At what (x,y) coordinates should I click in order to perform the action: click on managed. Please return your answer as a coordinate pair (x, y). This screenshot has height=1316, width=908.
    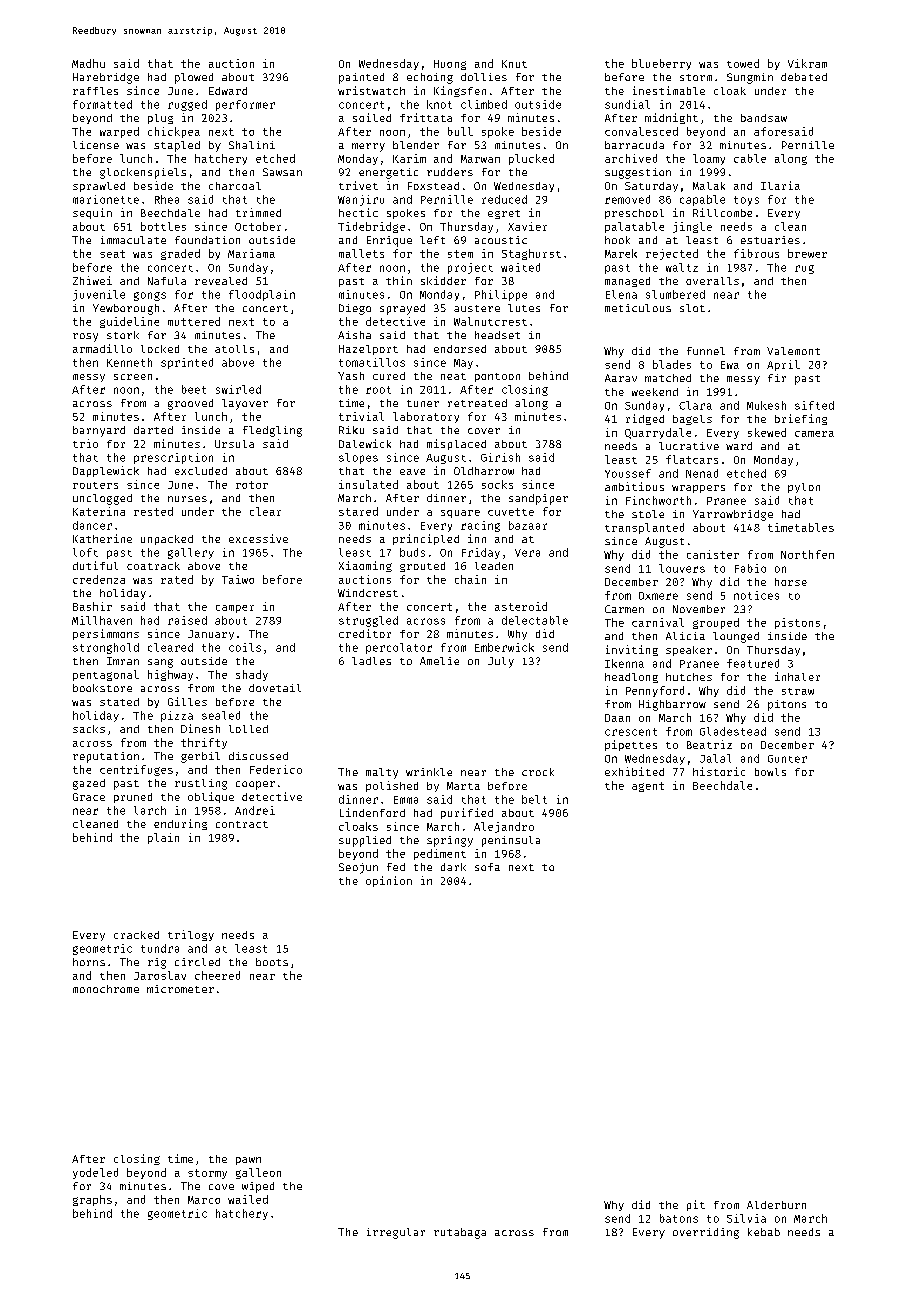
    Looking at the image, I should click on (627, 282).
